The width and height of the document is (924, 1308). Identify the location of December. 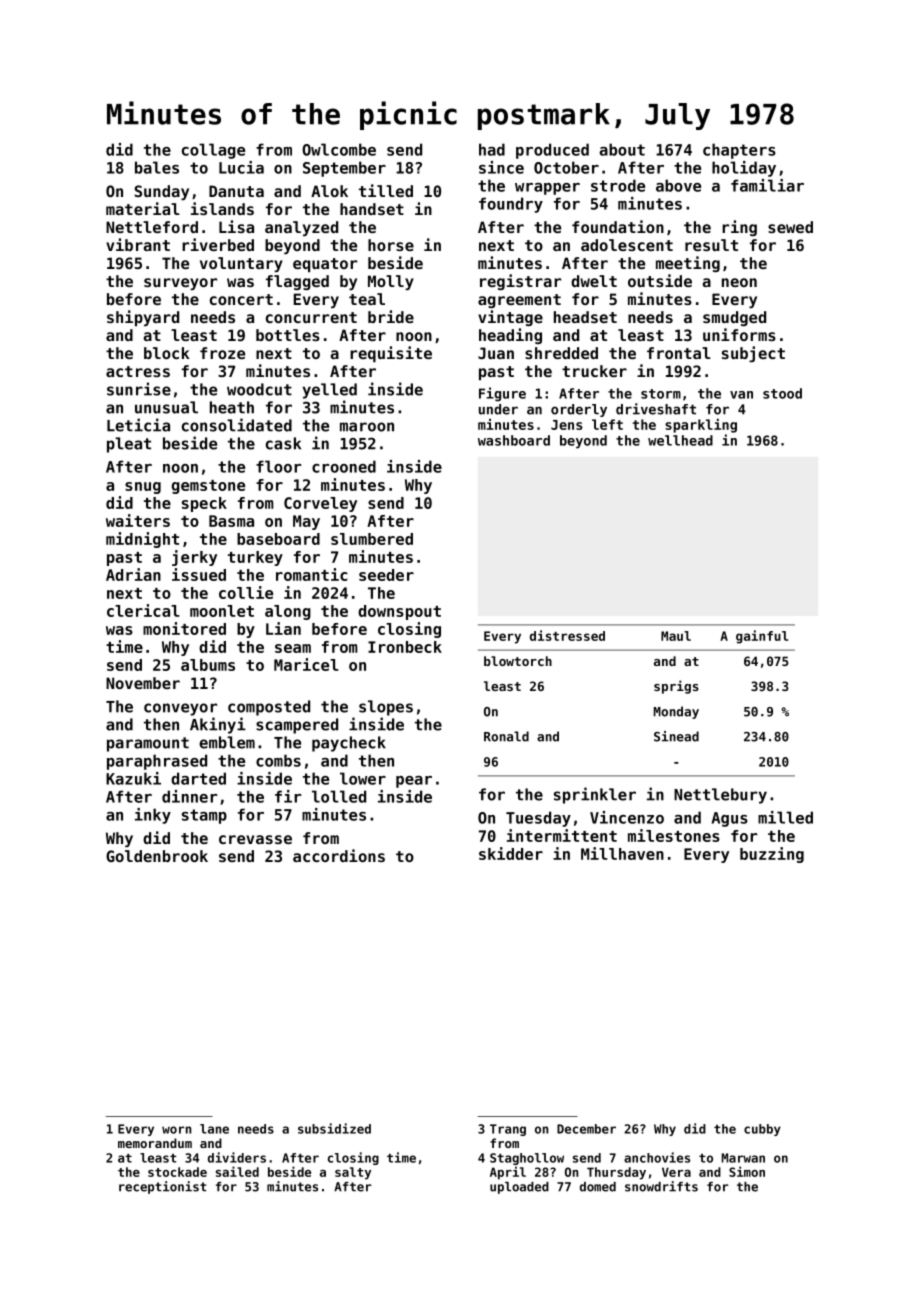
(586, 1129).
